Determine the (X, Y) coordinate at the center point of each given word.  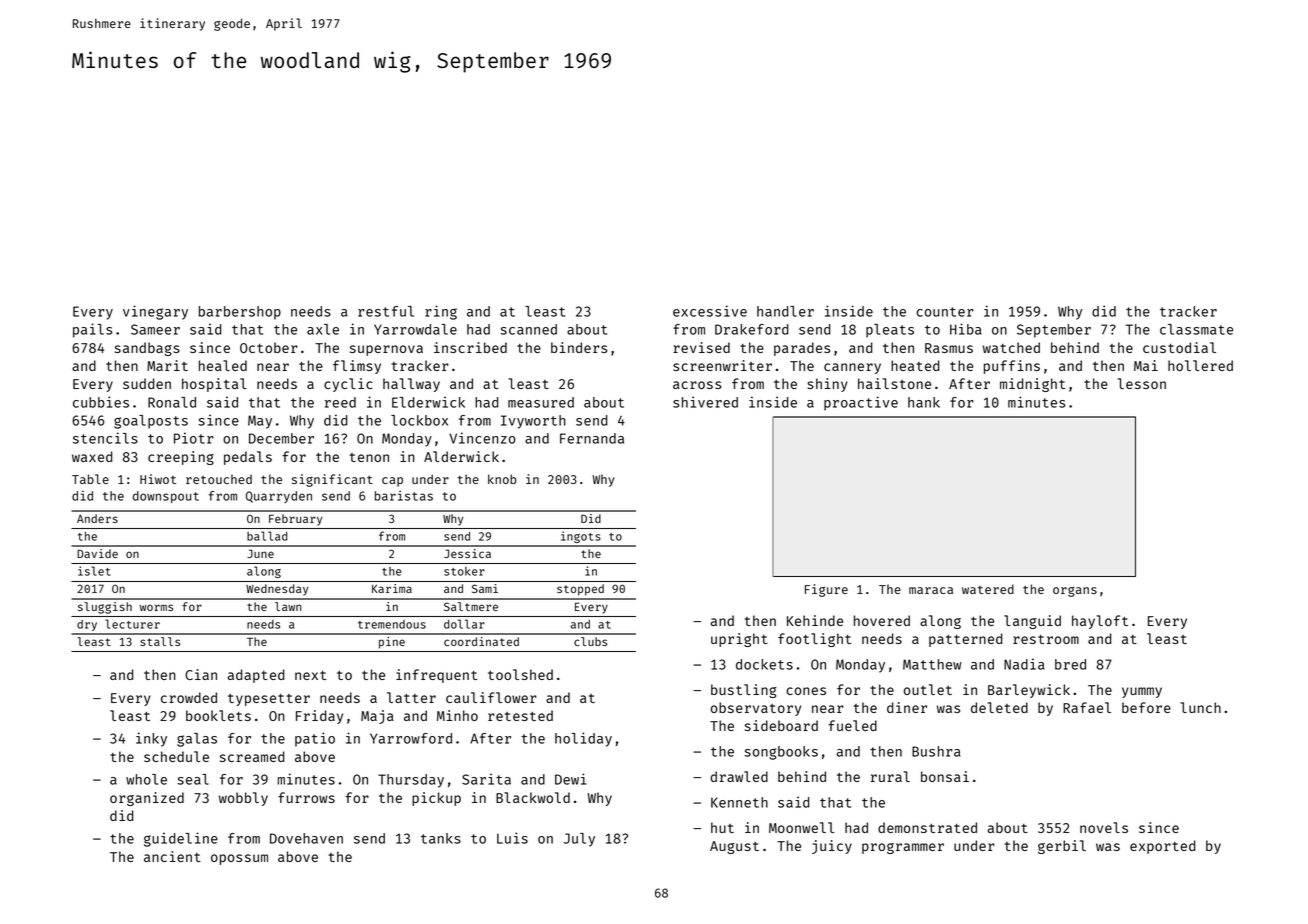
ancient (172, 856)
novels (1104, 827)
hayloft (1100, 622)
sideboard (781, 725)
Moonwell (801, 827)
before (1146, 707)
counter (945, 312)
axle (323, 329)
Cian (201, 674)
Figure (826, 590)
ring (441, 312)
